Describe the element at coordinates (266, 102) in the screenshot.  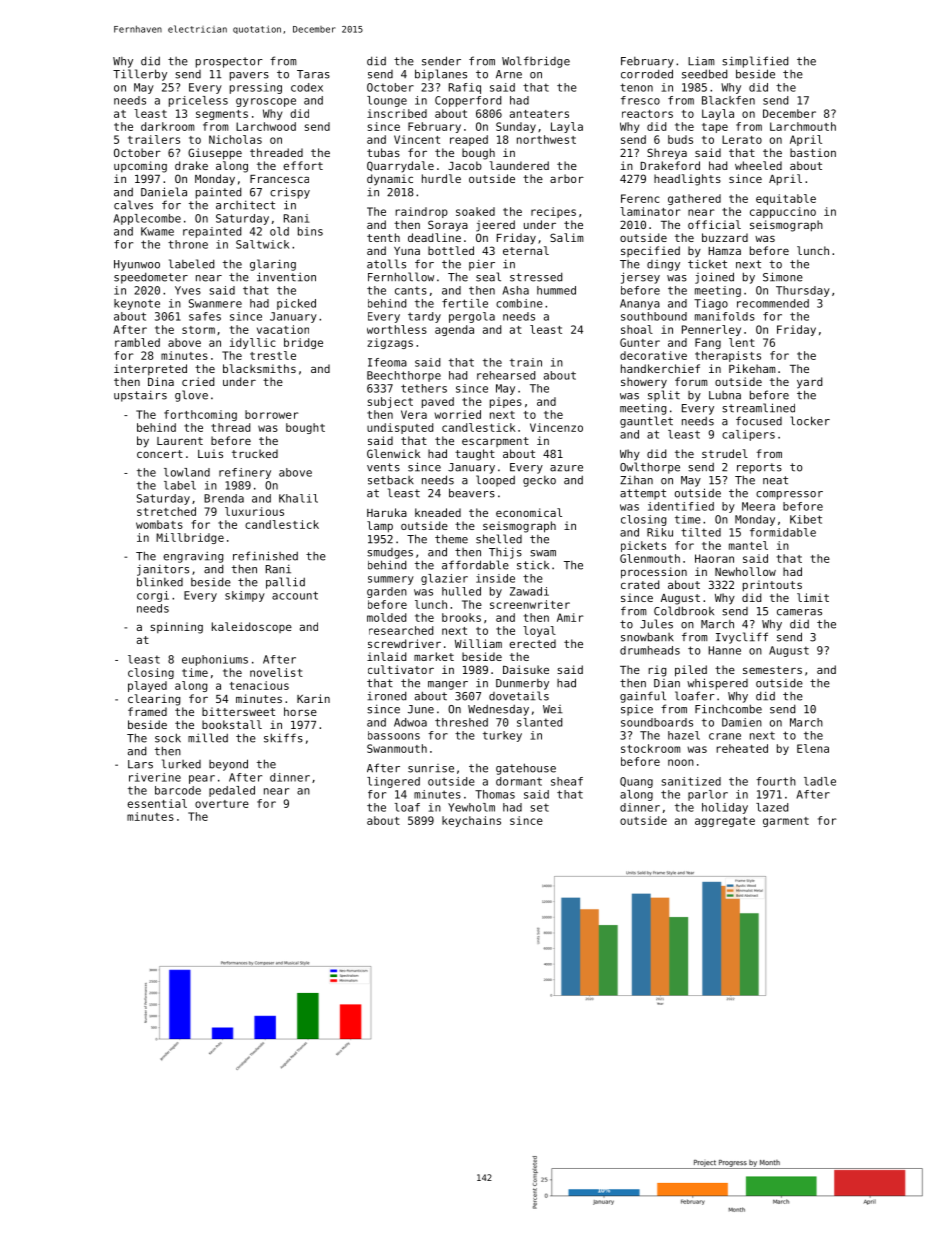
I see `gyroscope` at that location.
